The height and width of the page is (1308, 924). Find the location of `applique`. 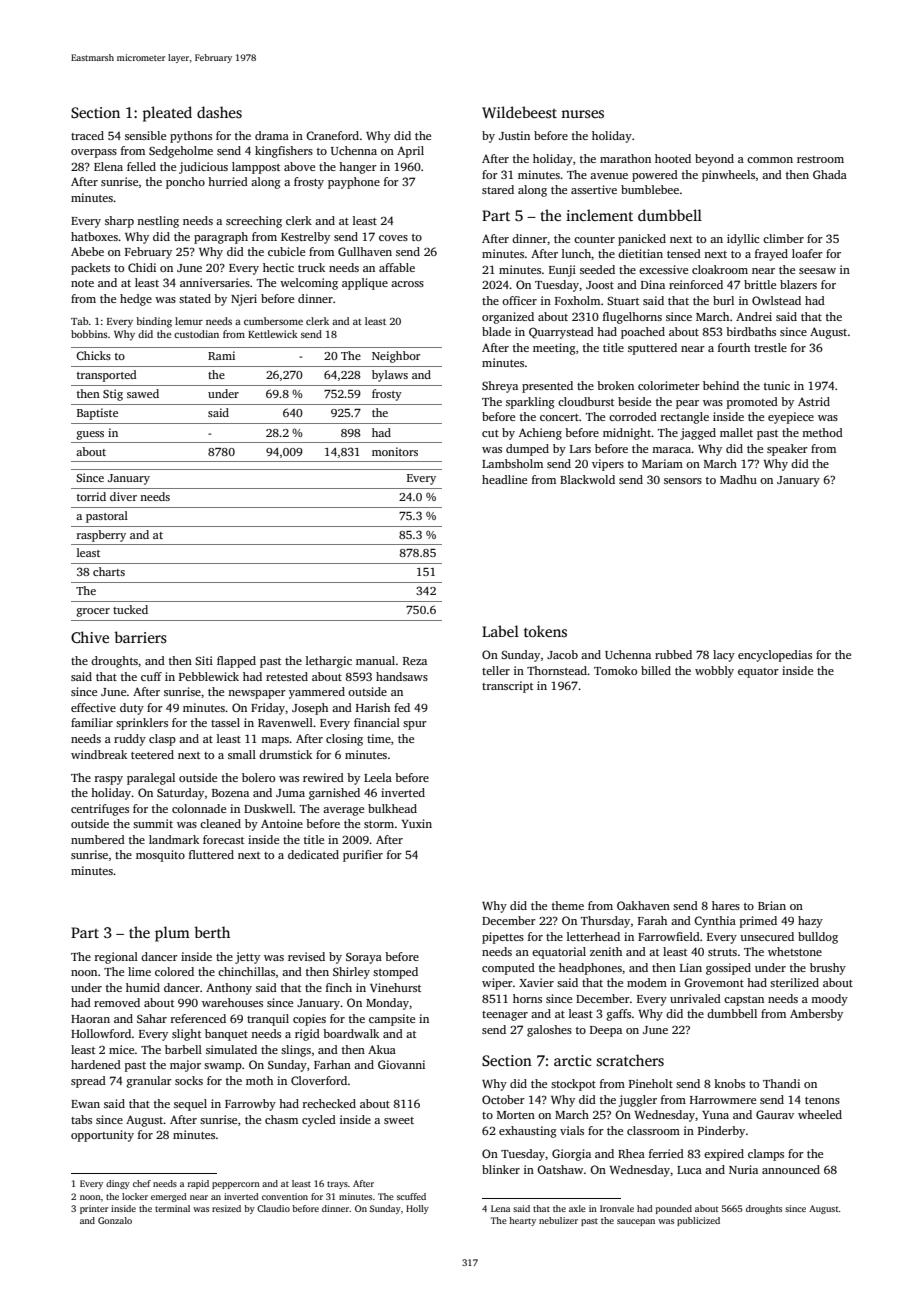

applique is located at coordinates (365, 284).
